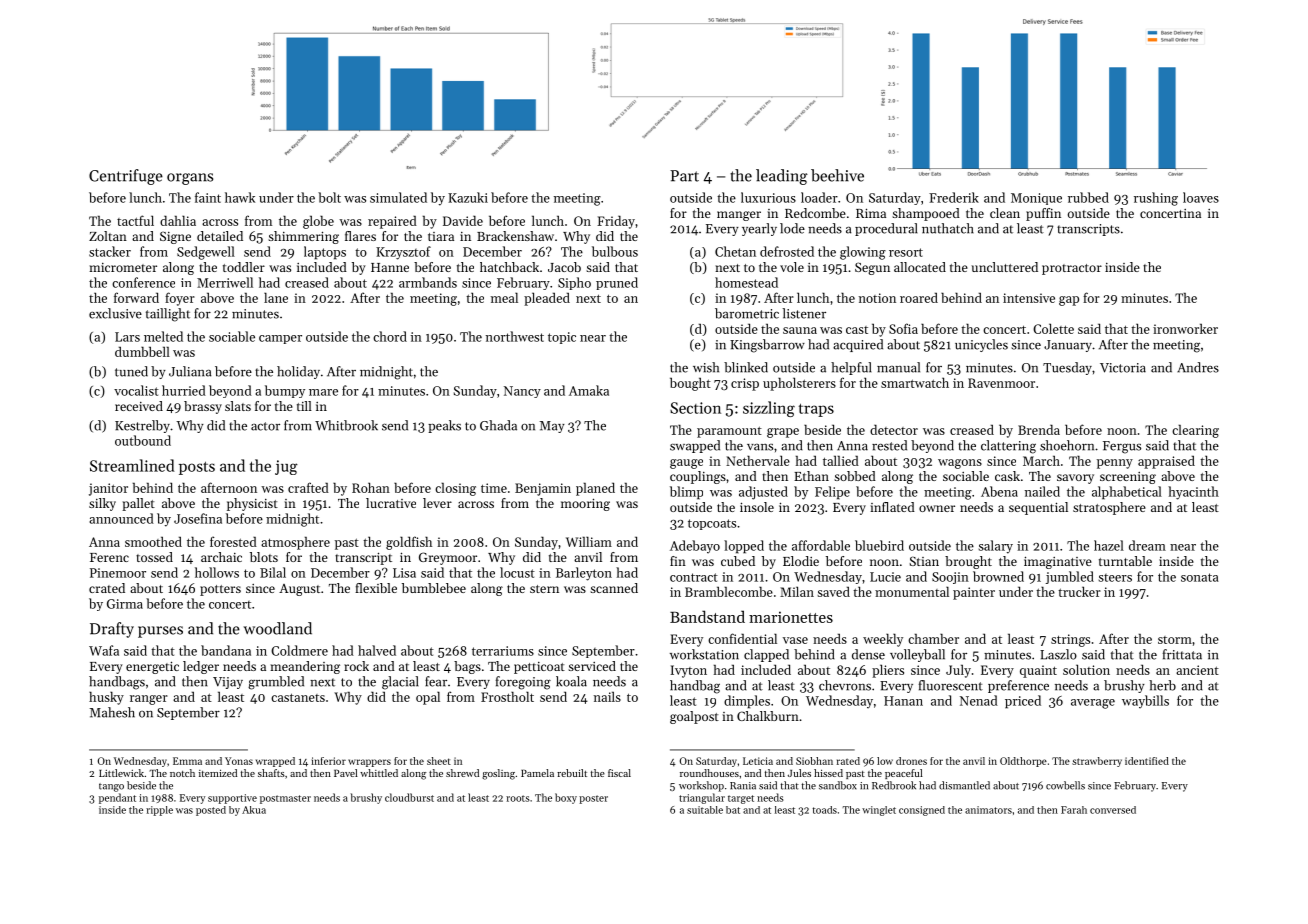  What do you see at coordinates (400, 683) in the screenshot?
I see `glacial` at bounding box center [400, 683].
